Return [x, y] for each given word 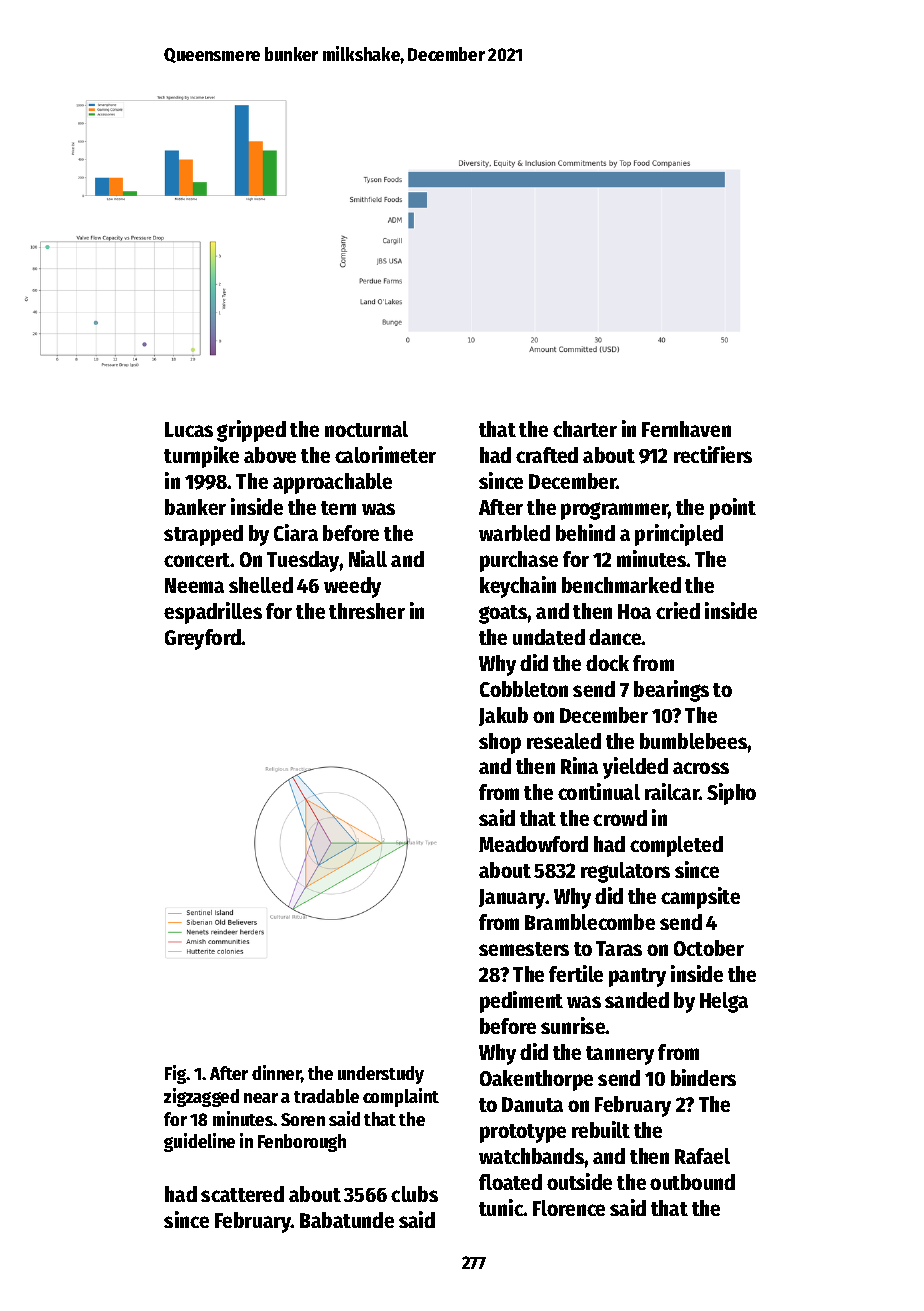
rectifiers [713, 454]
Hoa [634, 611]
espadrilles [213, 613]
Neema [194, 585]
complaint [401, 1097]
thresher [367, 611]
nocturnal [366, 429]
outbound [692, 1182]
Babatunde [347, 1220]
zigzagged [201, 1097]
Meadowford [533, 844]
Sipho [731, 794]
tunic [501, 1207]
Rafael [702, 1156]
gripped [251, 431]
